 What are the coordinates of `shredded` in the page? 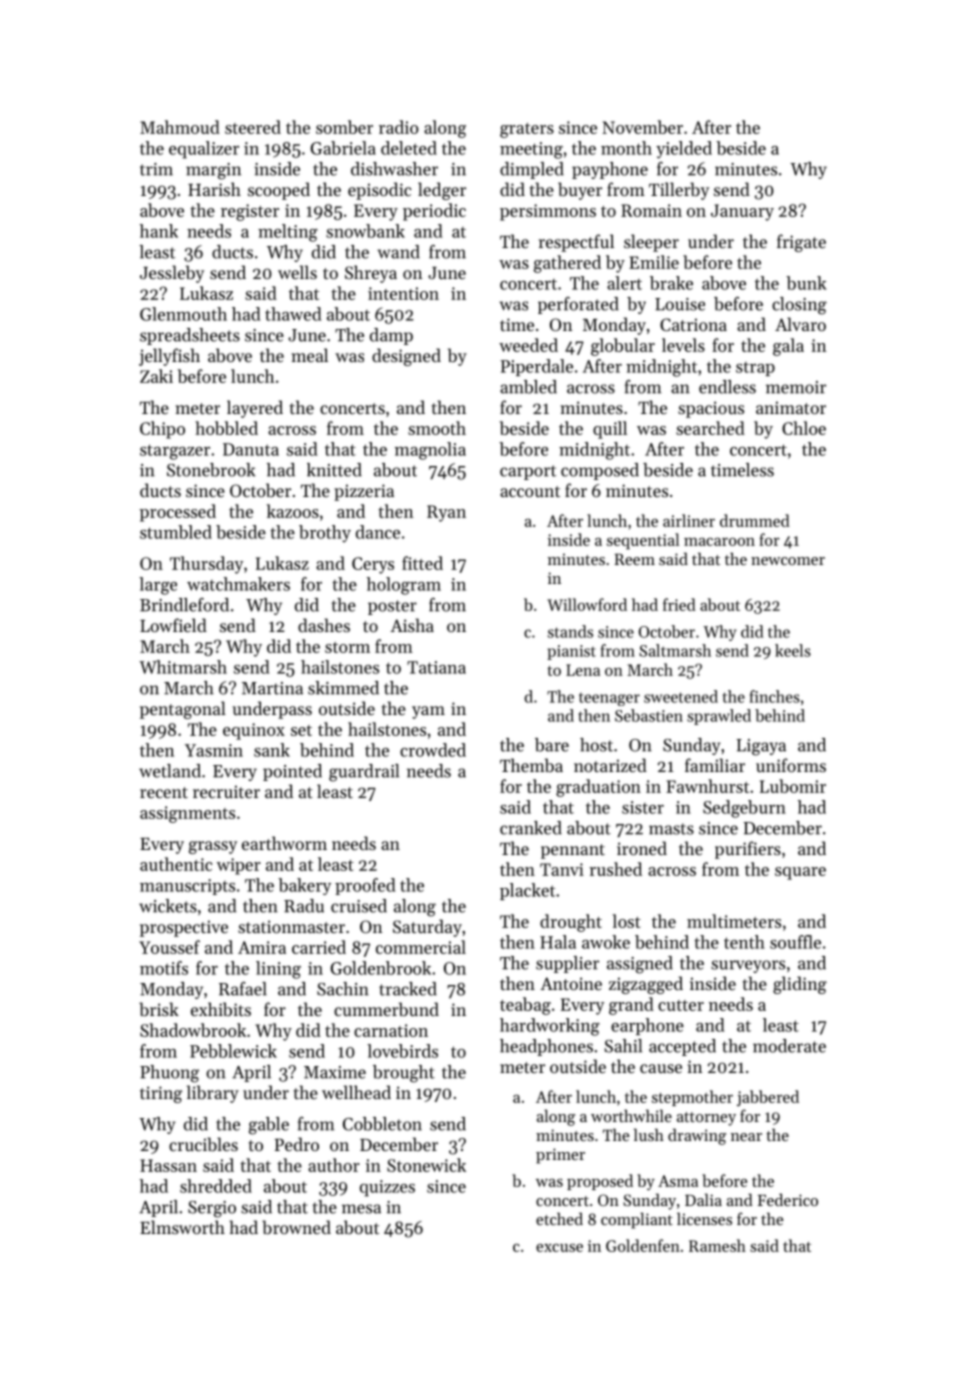 It's located at (216, 1186).
